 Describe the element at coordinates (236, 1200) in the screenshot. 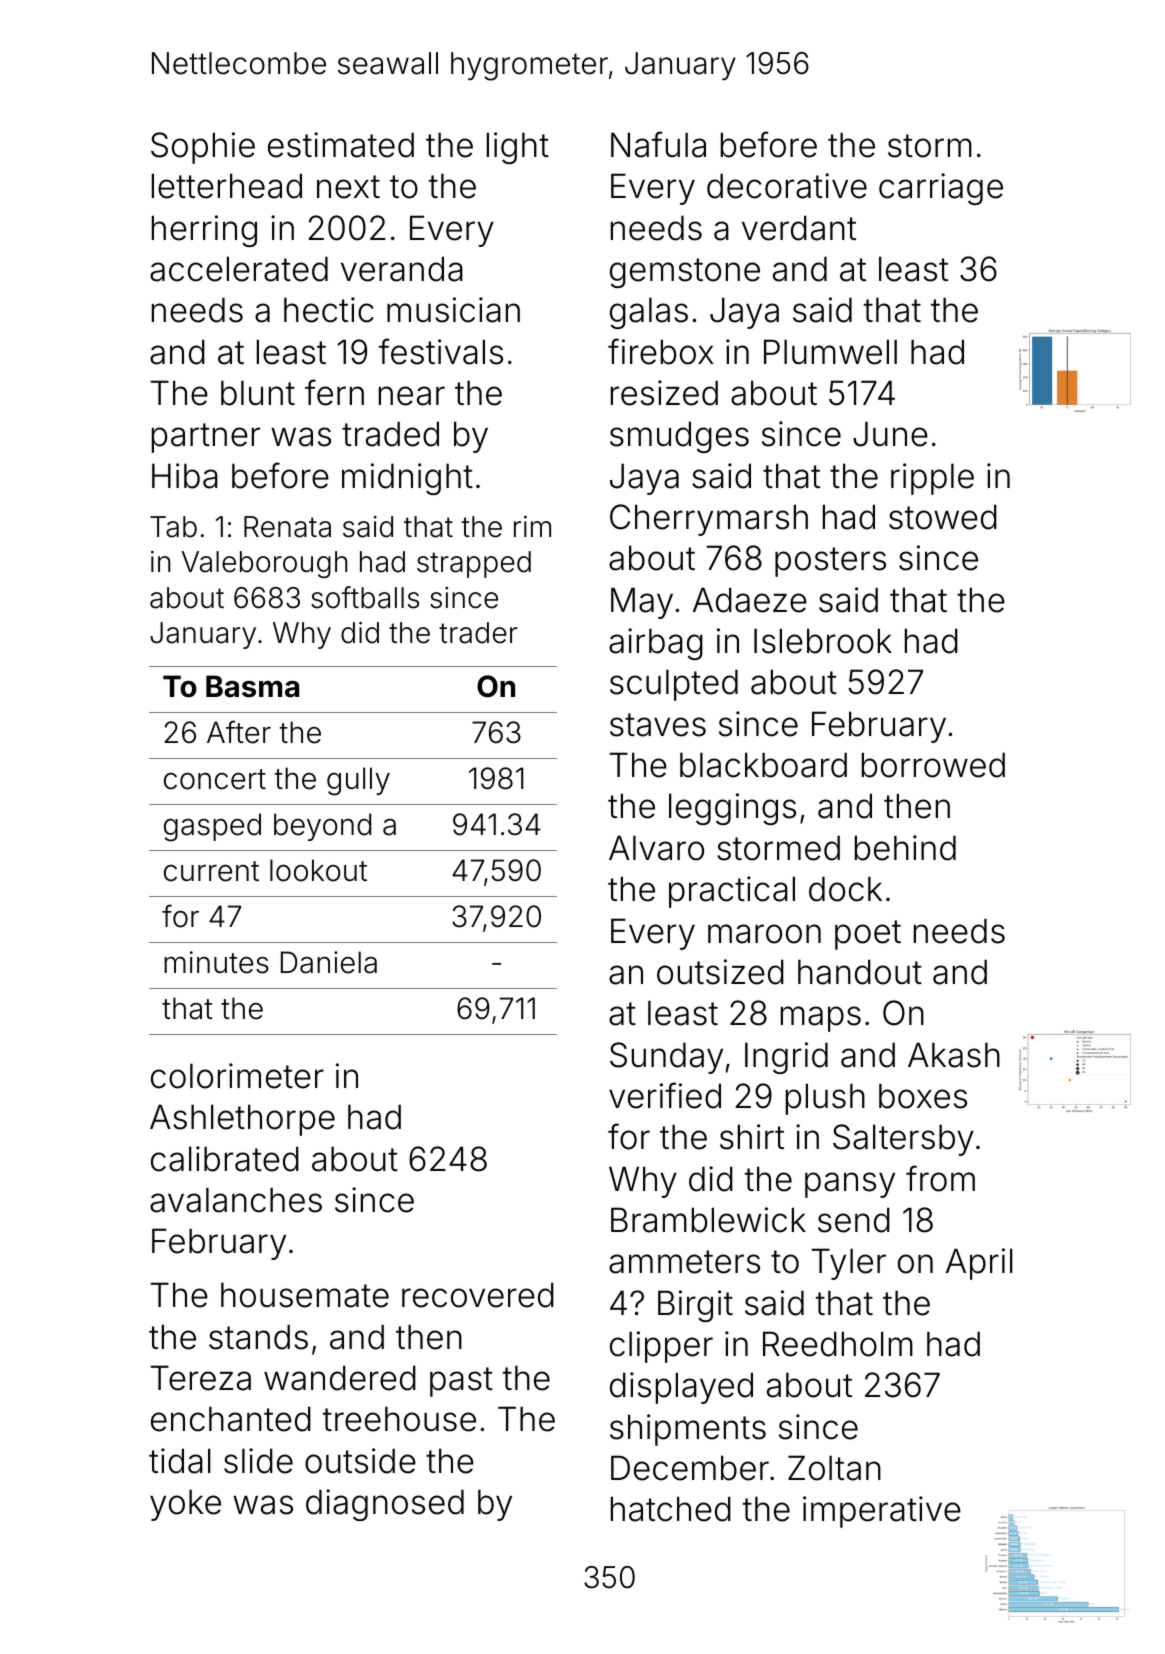

I see `avalanches` at that location.
